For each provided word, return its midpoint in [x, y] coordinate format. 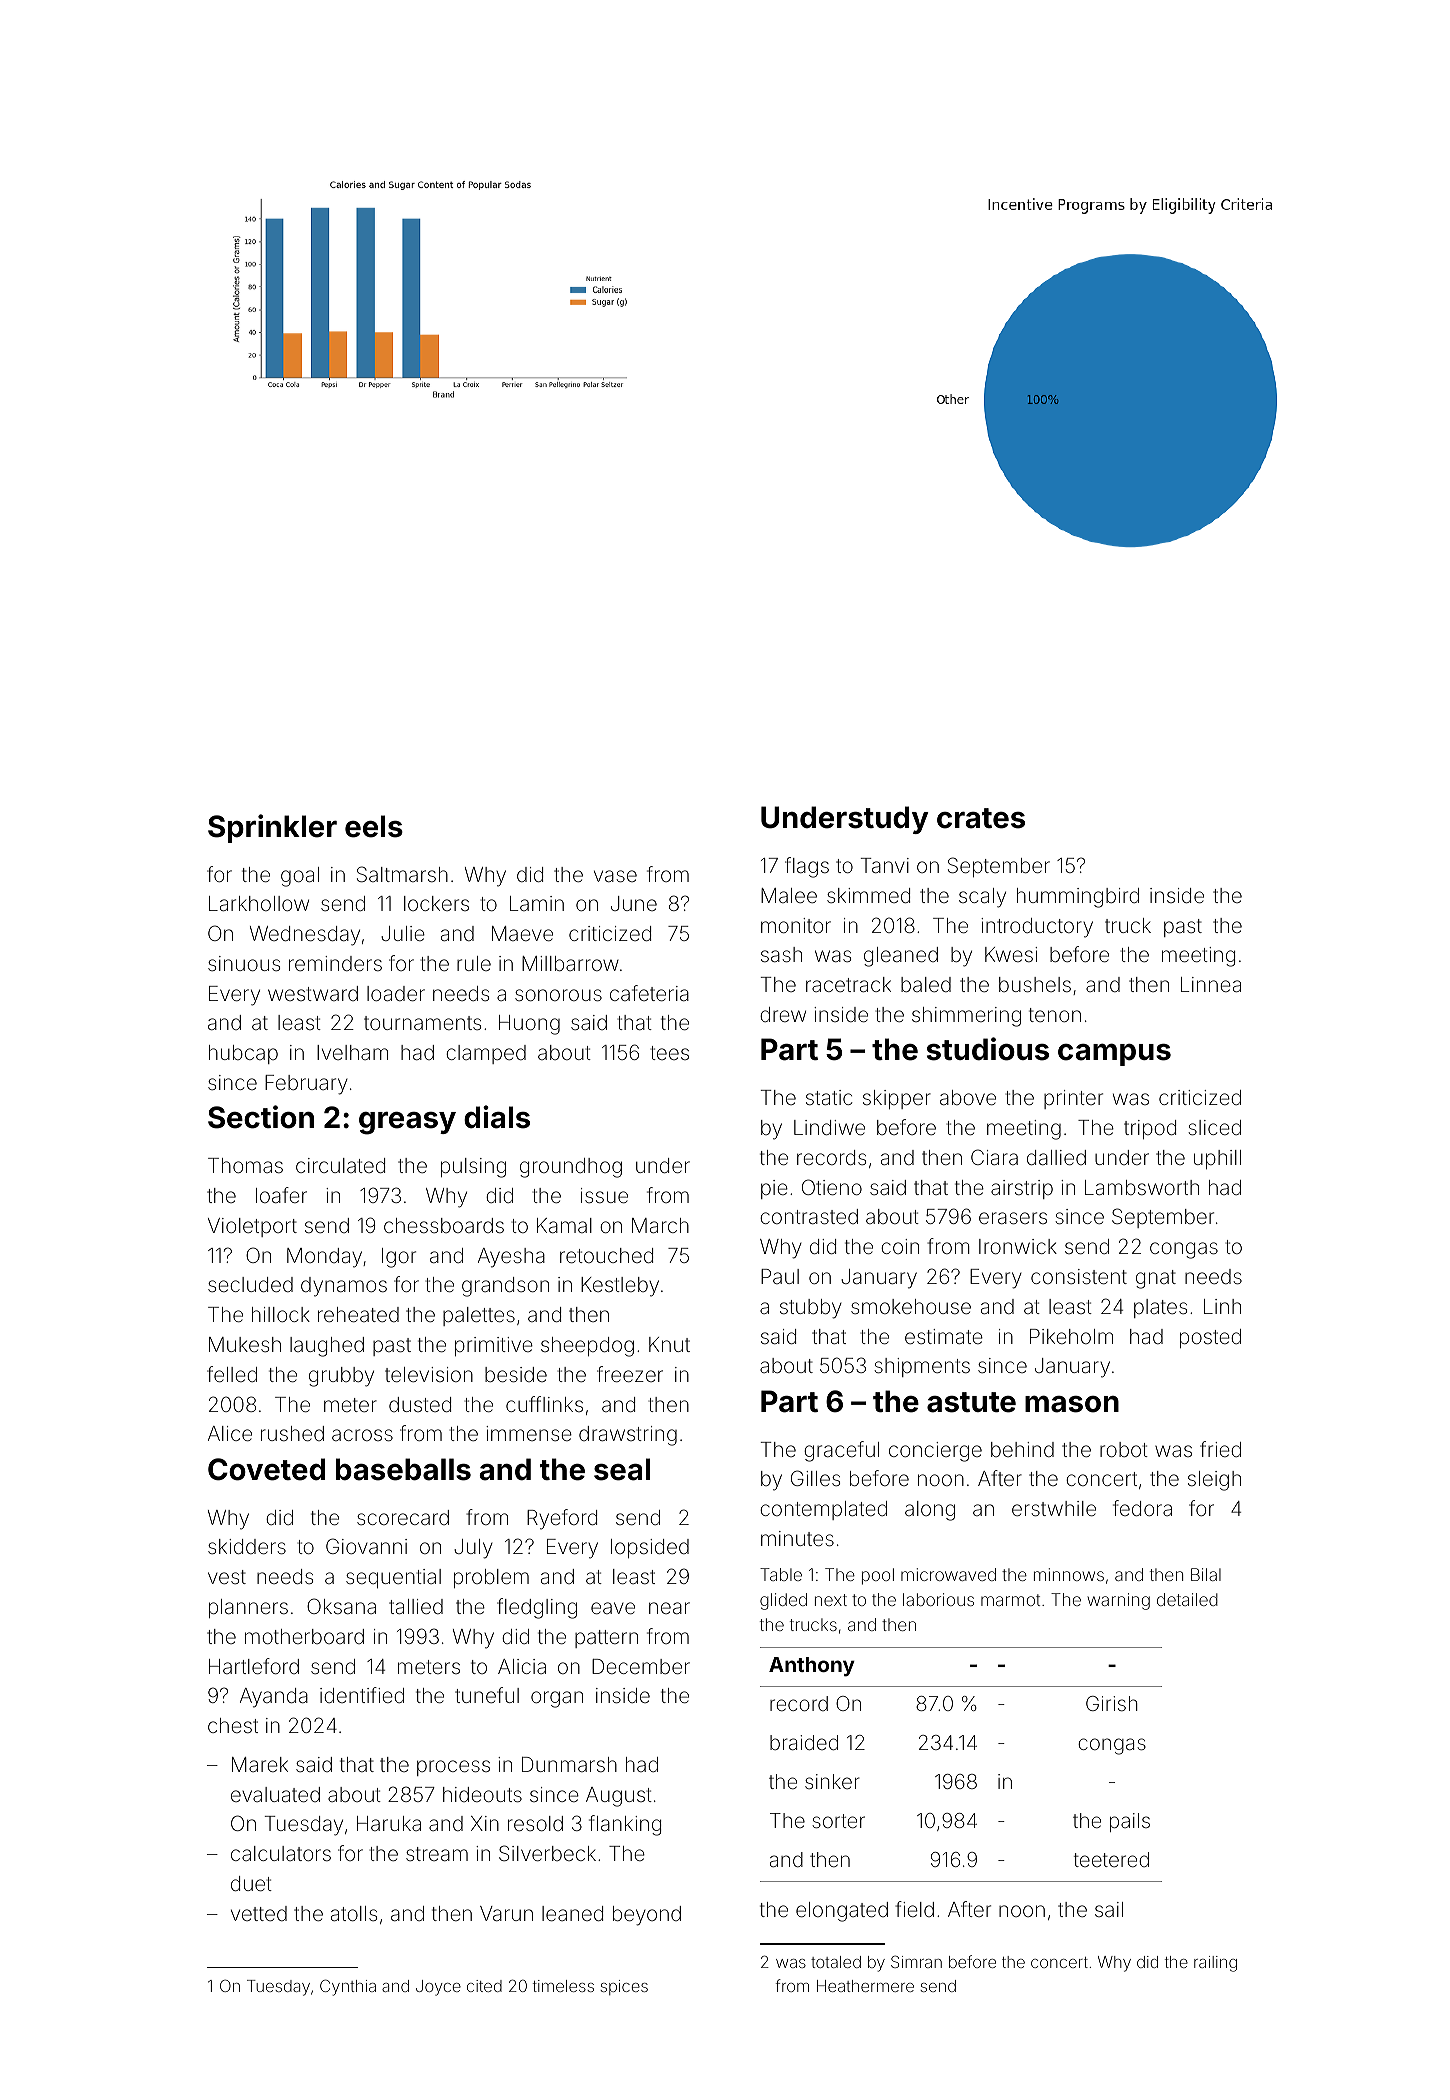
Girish [1111, 1703]
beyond [647, 1916]
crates [981, 818]
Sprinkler [272, 828]
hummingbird [1078, 898]
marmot [1010, 1600]
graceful [841, 1451]
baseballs [403, 1469]
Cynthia [348, 1987]
